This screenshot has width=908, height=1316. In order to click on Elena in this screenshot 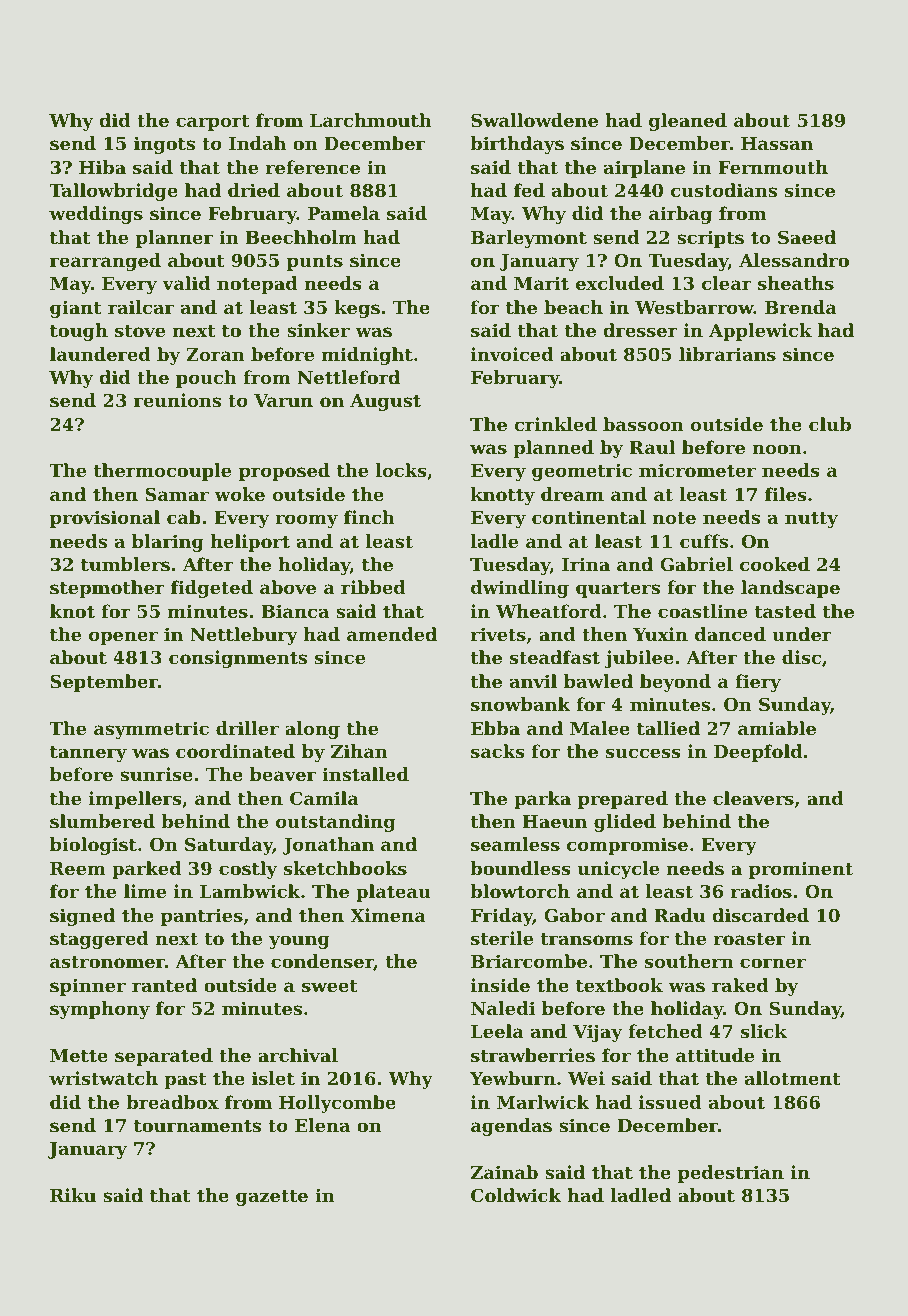, I will do `click(322, 1125)`.
